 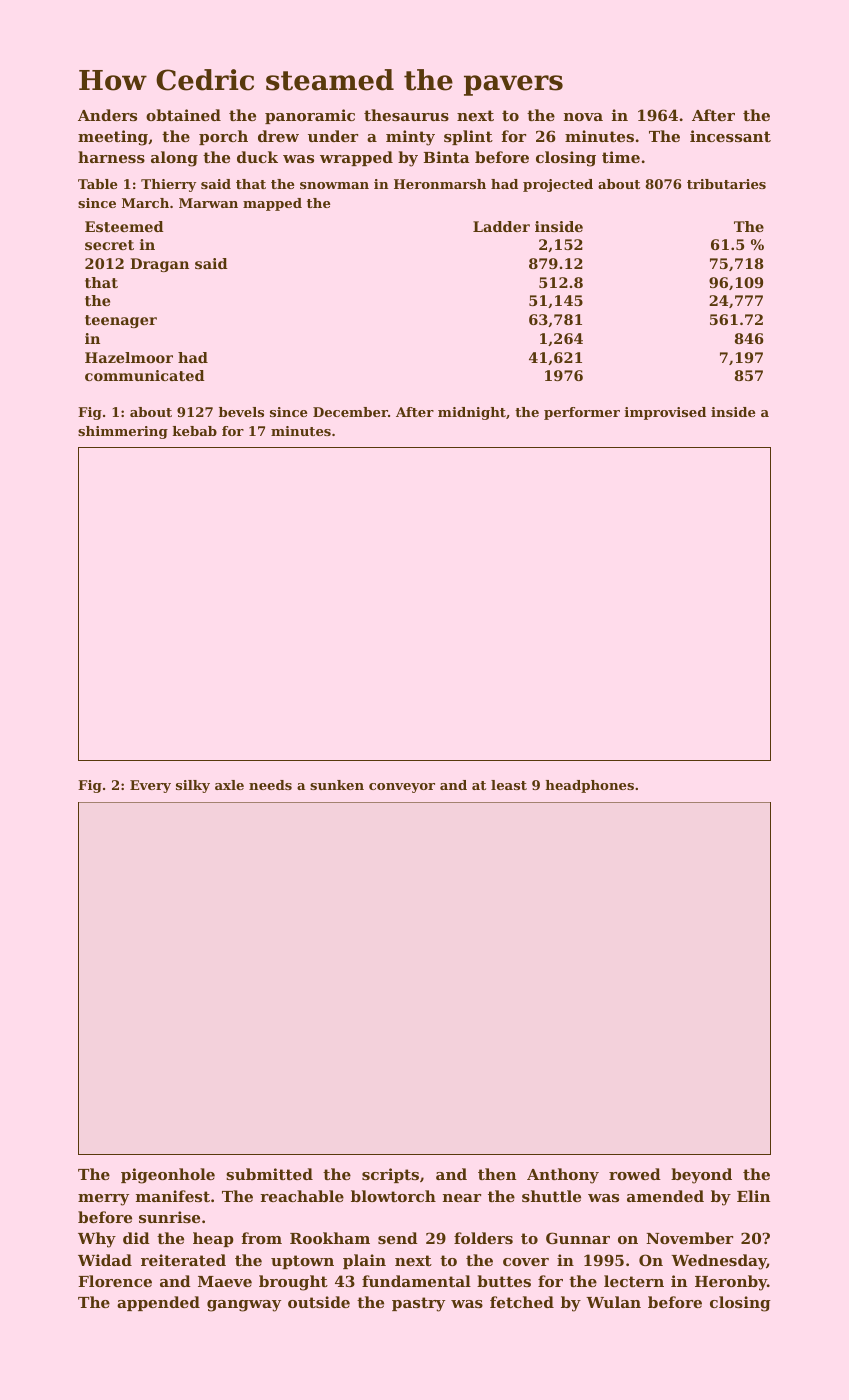 I want to click on midnight, so click(x=472, y=413).
